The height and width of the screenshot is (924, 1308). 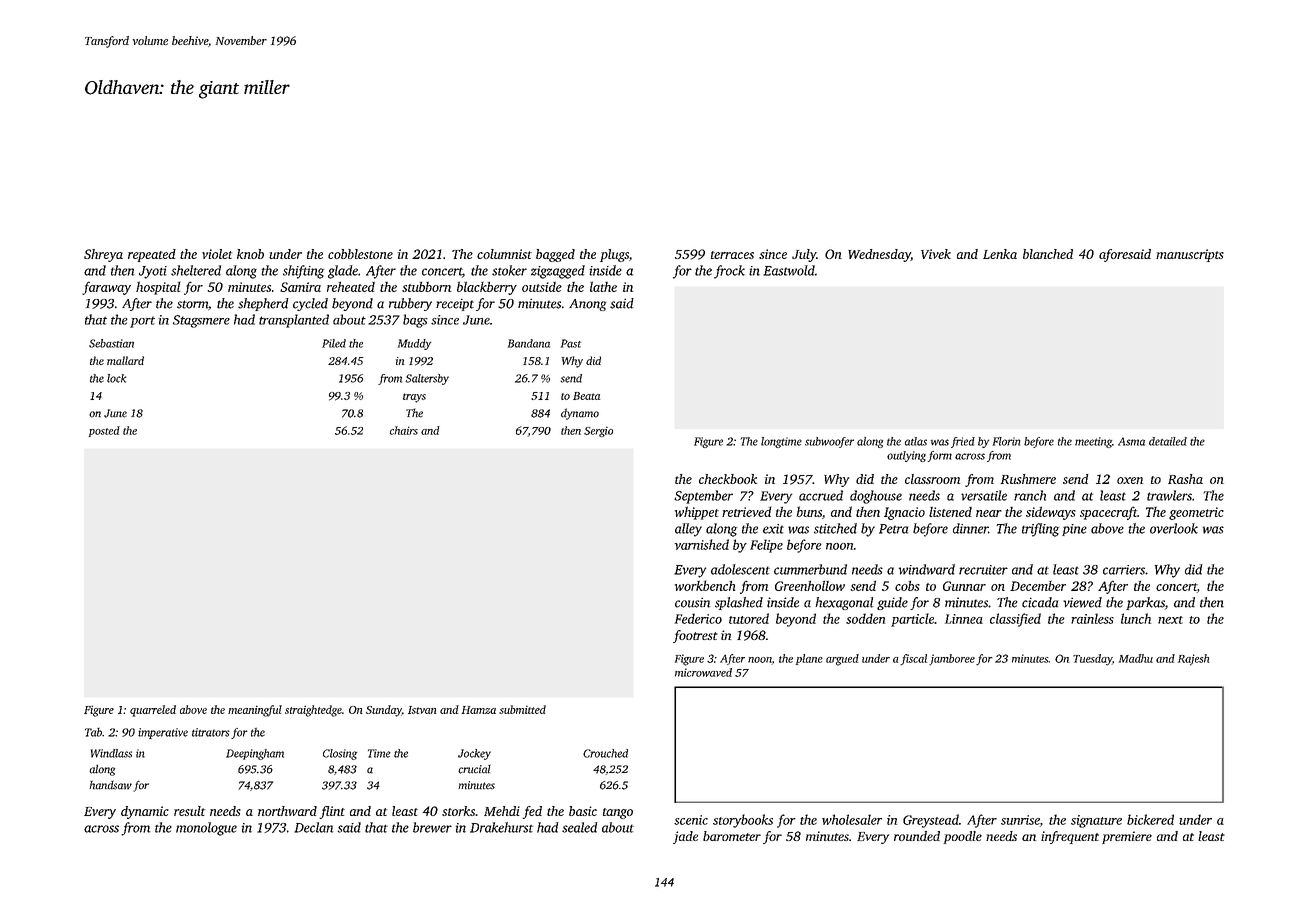 What do you see at coordinates (936, 254) in the screenshot?
I see `Vivek` at bounding box center [936, 254].
